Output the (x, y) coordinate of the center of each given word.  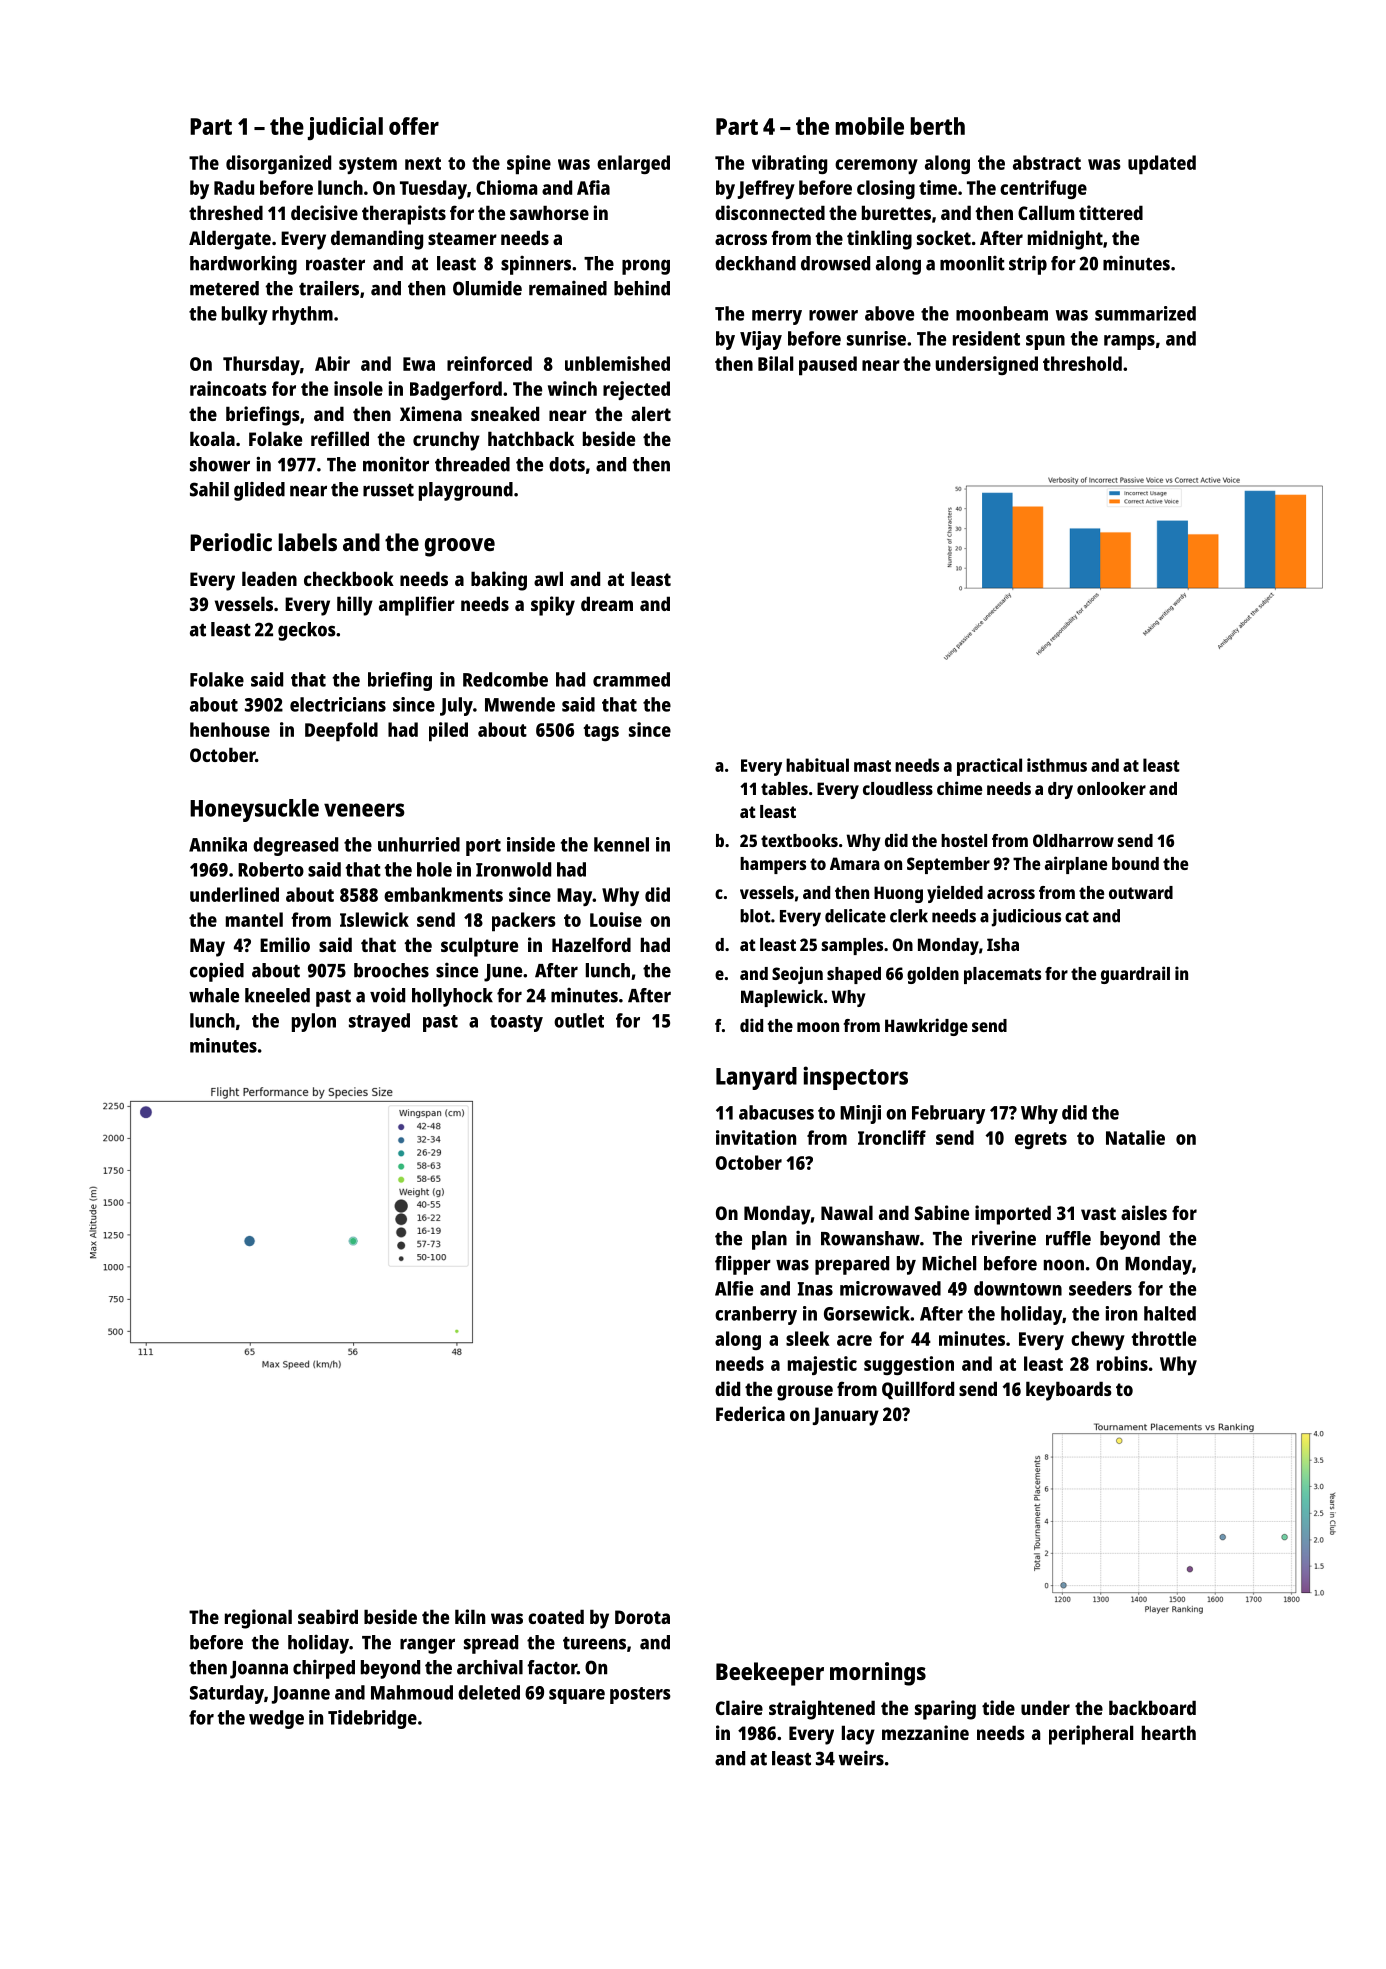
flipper (743, 1265)
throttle (1164, 1338)
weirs (861, 1758)
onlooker (1111, 788)
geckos (307, 631)
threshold (1082, 363)
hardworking (243, 265)
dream (607, 603)
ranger (427, 1646)
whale (214, 995)
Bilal (775, 363)
